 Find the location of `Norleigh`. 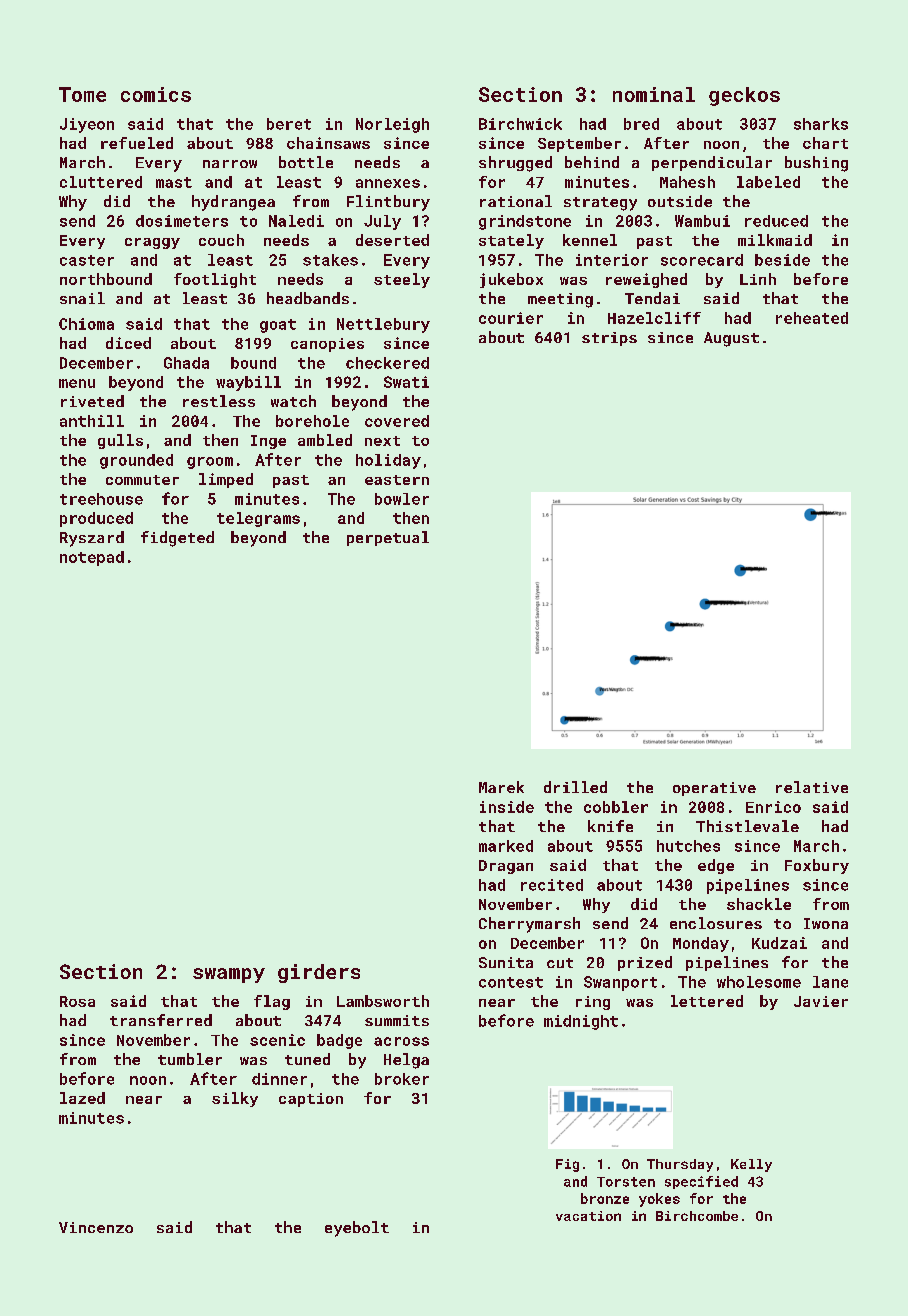

Norleigh is located at coordinates (392, 125).
